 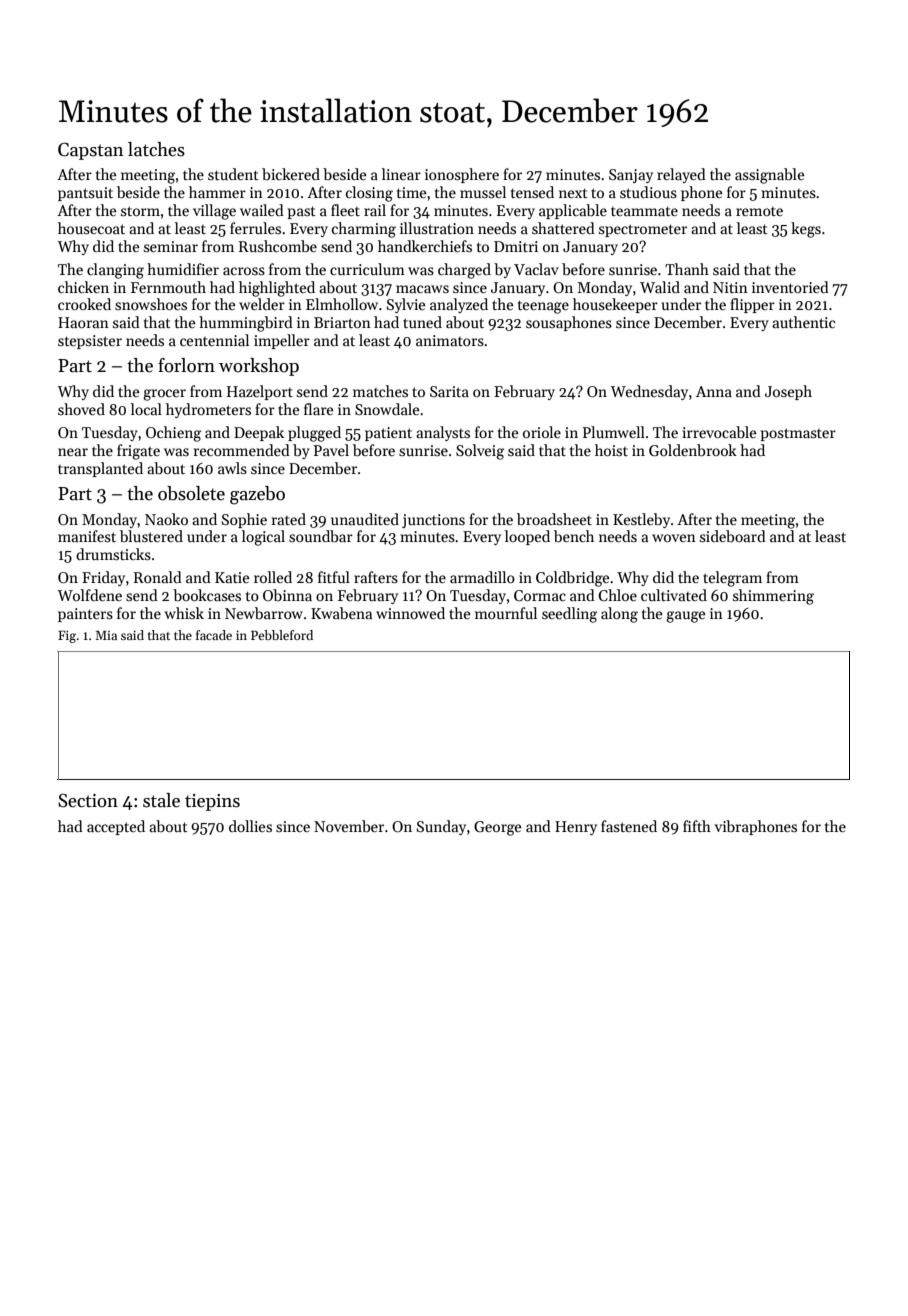 What do you see at coordinates (232, 577) in the page?
I see `Katie` at bounding box center [232, 577].
